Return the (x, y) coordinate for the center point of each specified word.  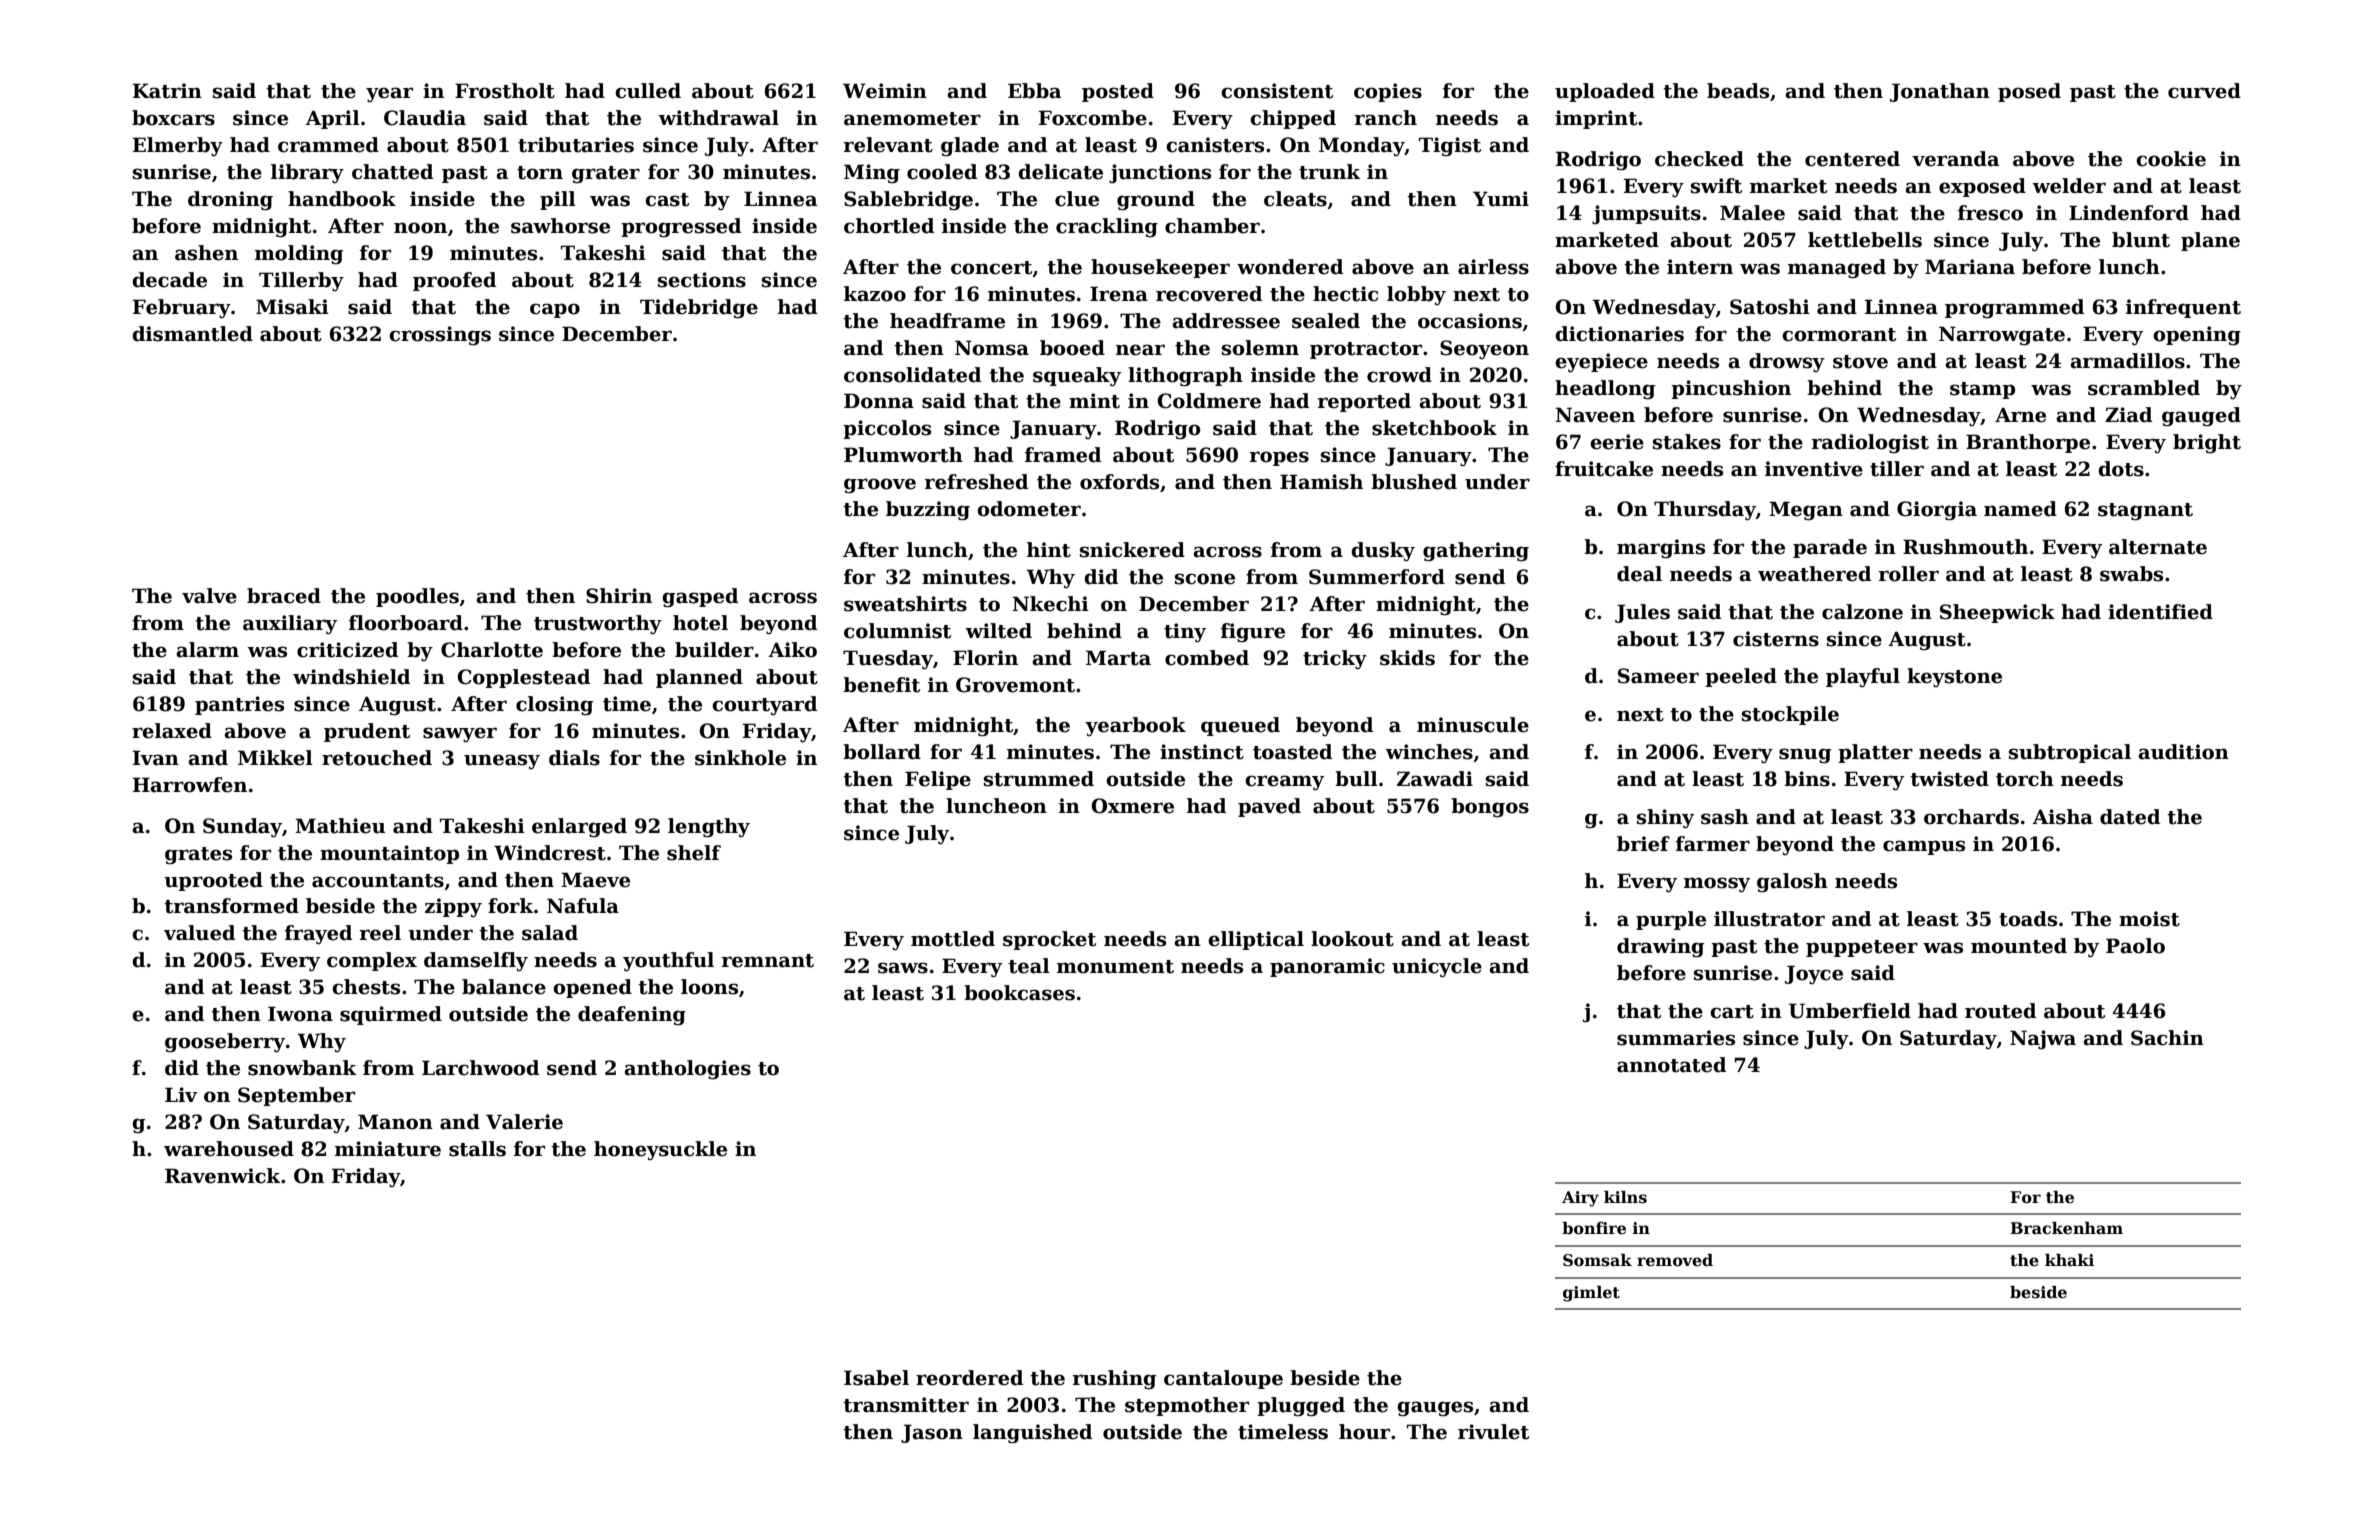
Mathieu (340, 826)
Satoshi (1770, 307)
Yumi (1501, 199)
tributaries (576, 145)
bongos (1490, 808)
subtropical (2070, 753)
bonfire (1594, 1228)
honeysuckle (660, 1150)
